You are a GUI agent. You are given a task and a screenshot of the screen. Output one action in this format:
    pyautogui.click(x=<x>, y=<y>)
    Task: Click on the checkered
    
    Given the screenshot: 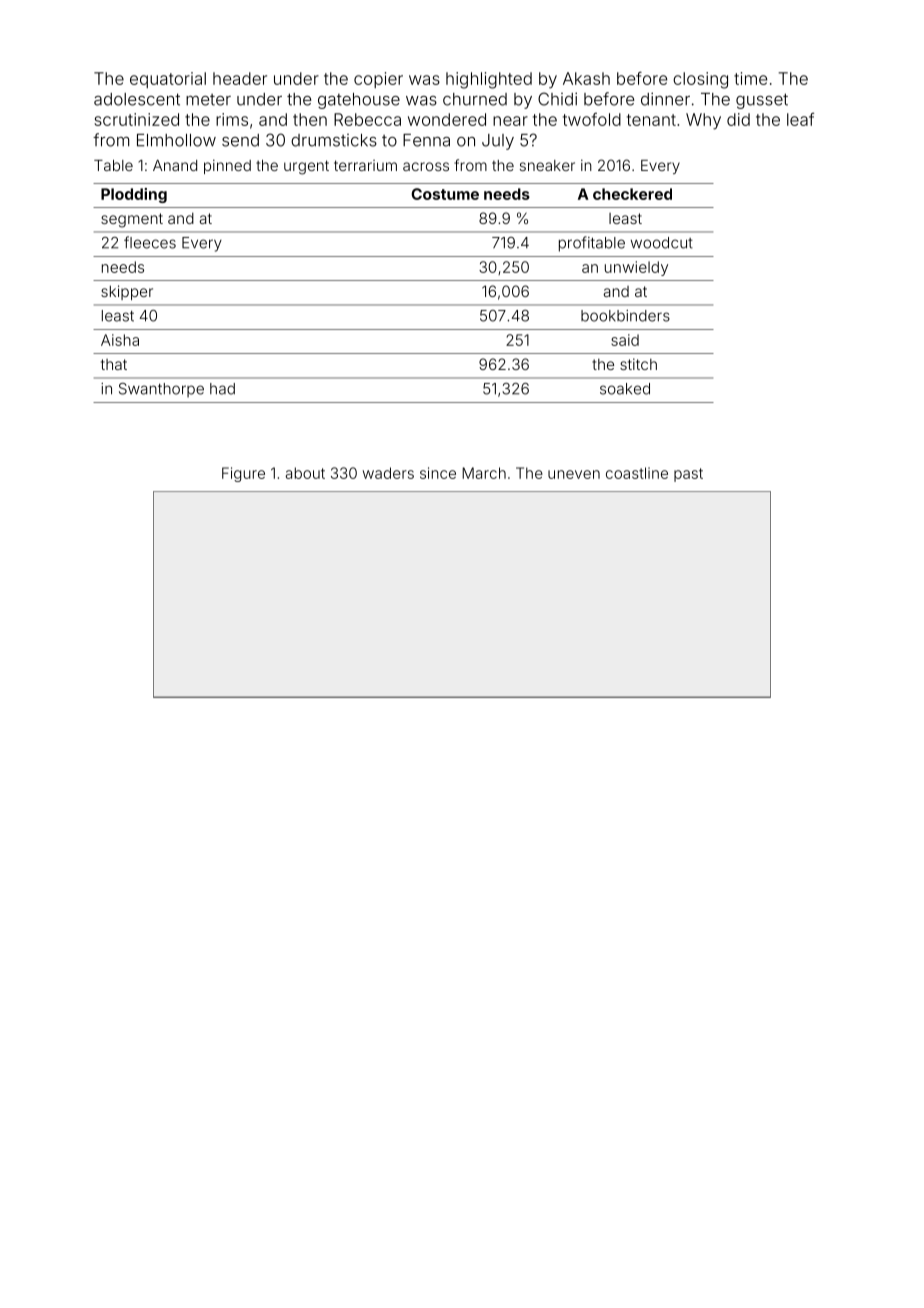 What is the action you would take?
    pyautogui.click(x=632, y=194)
